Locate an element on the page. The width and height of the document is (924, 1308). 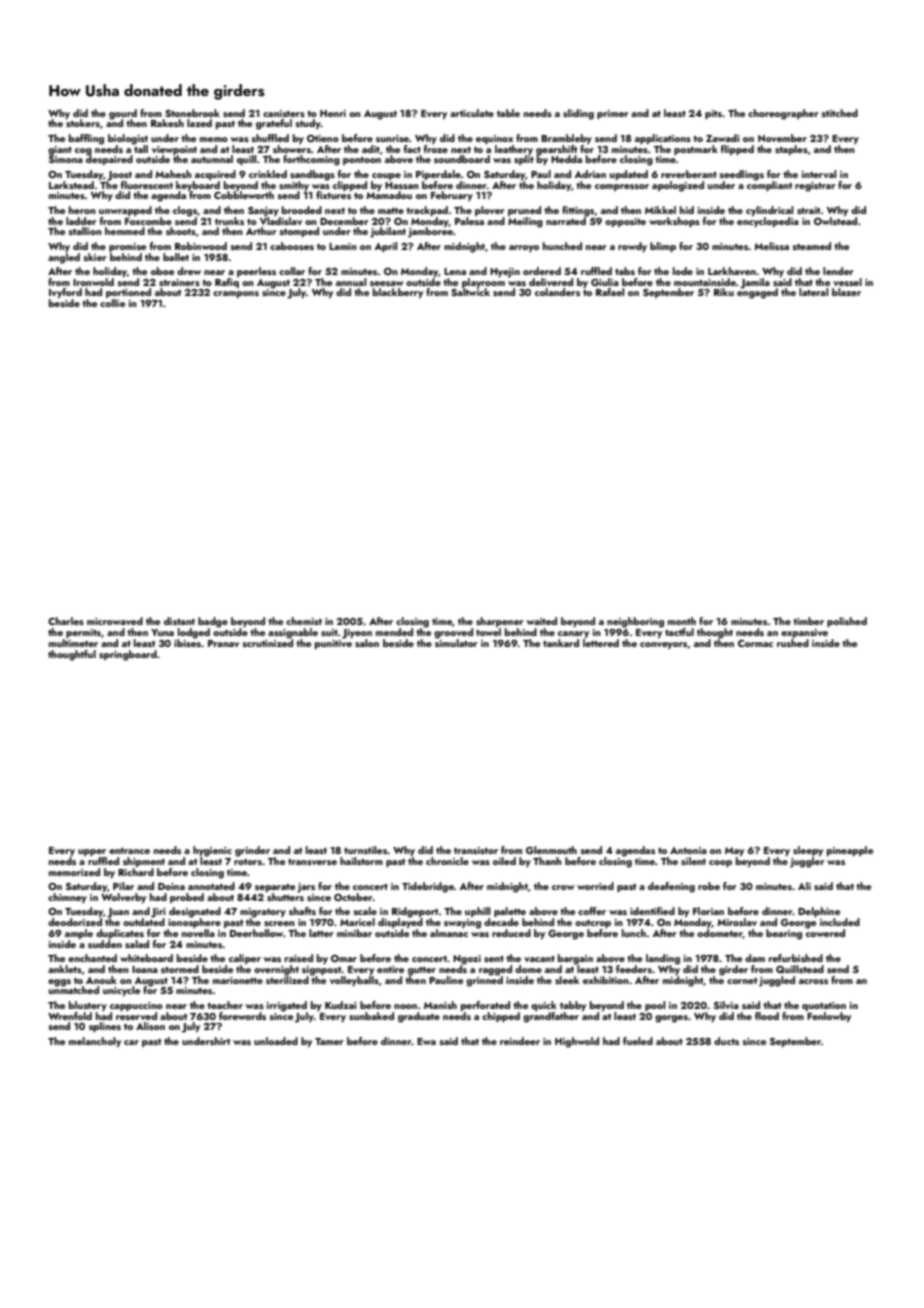
gourd is located at coordinates (123, 114).
